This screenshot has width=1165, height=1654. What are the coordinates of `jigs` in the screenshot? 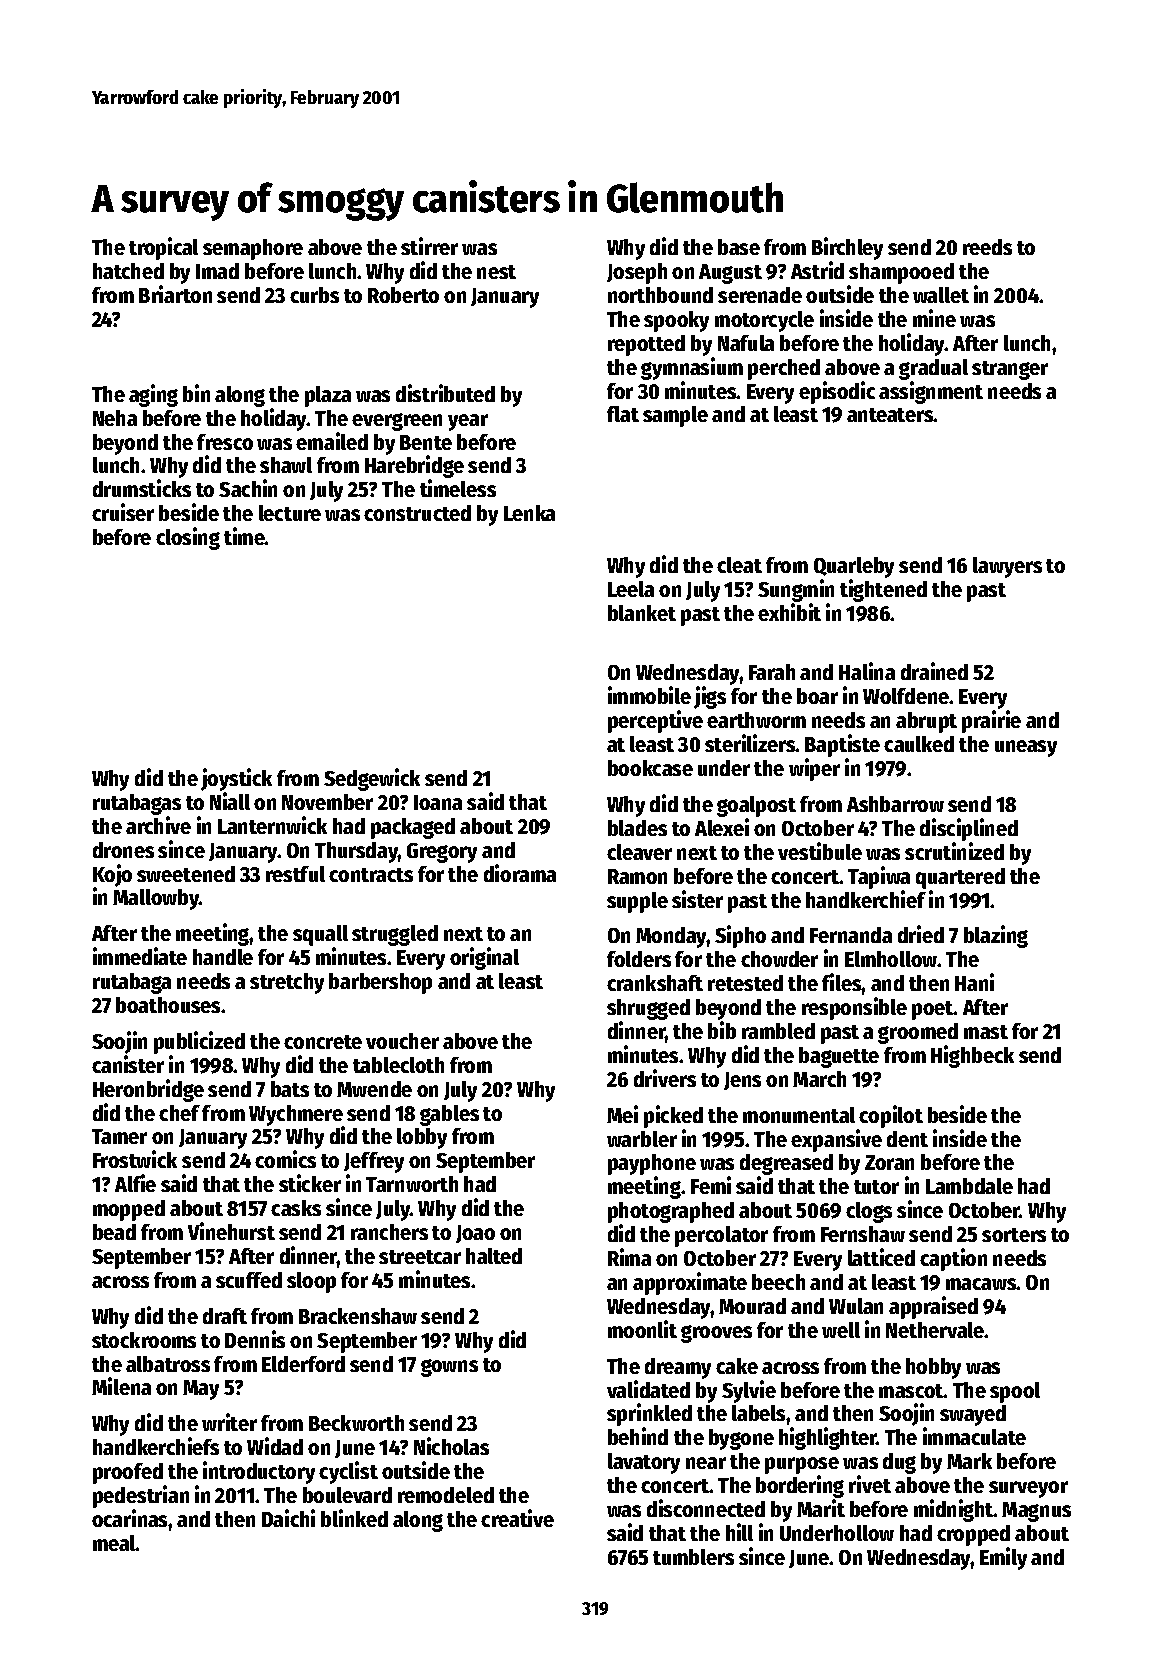 It's located at (710, 698).
